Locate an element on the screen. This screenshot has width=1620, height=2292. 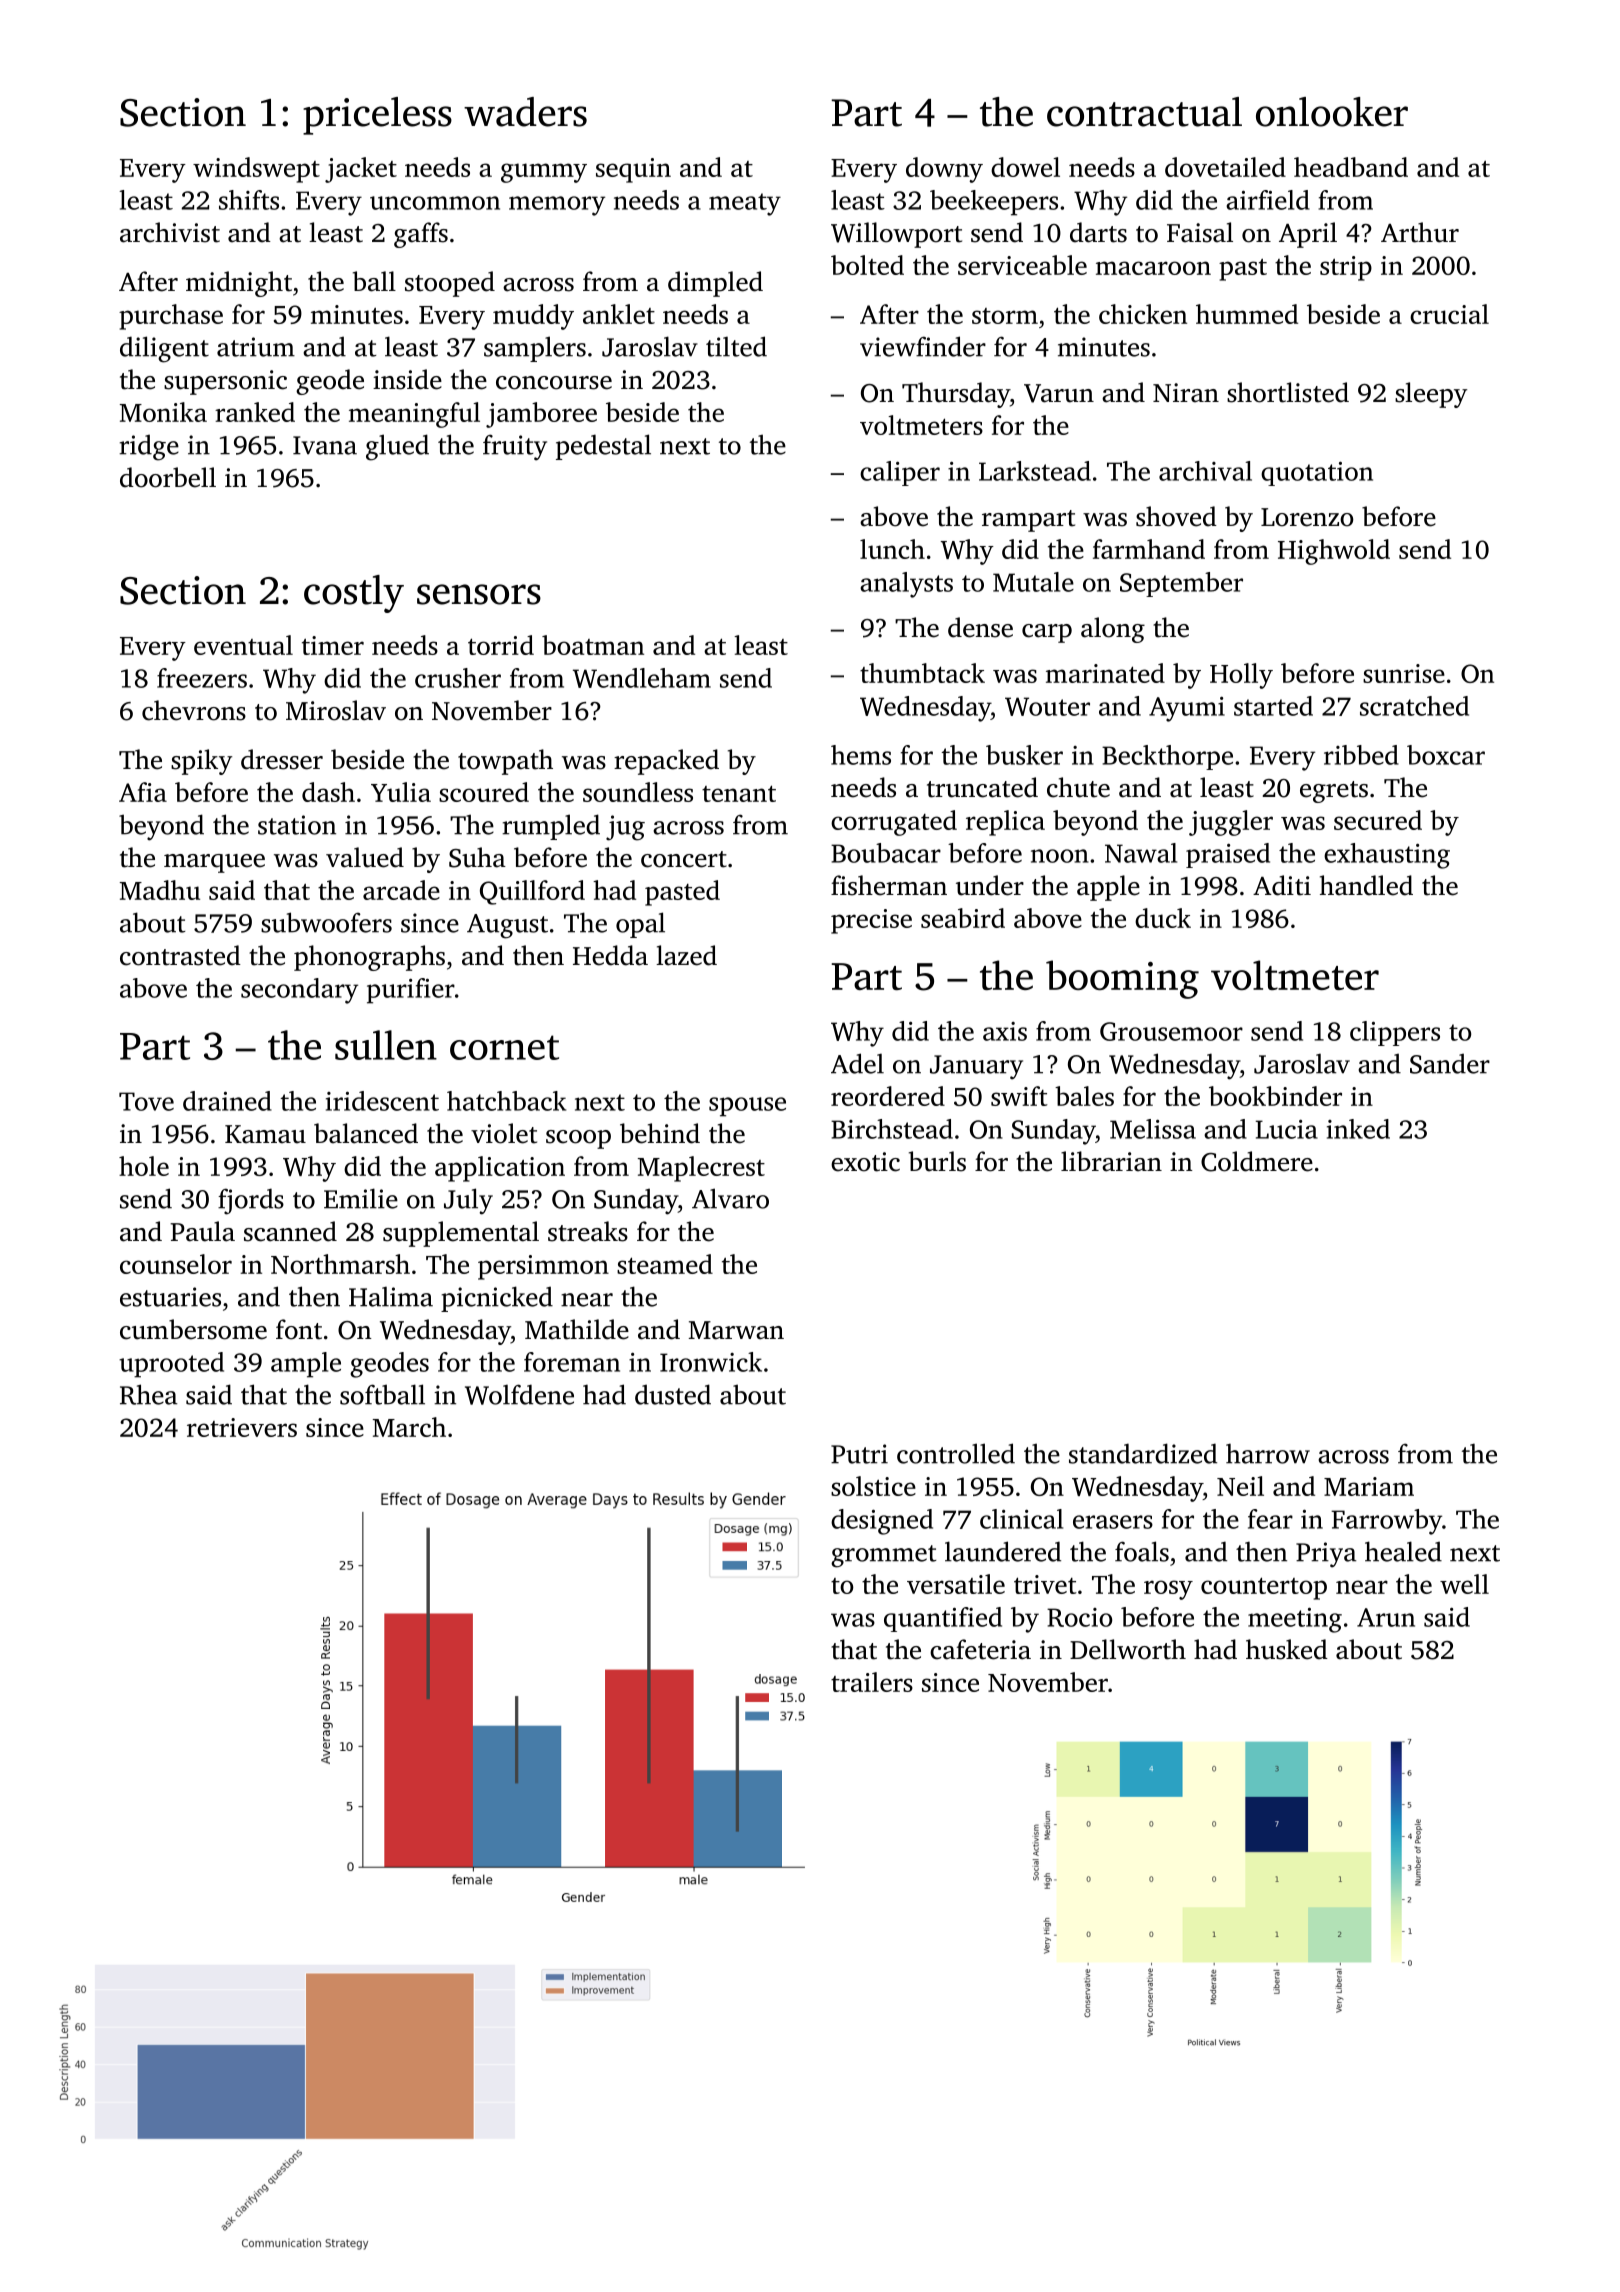
Wolfdene is located at coordinates (519, 1394).
